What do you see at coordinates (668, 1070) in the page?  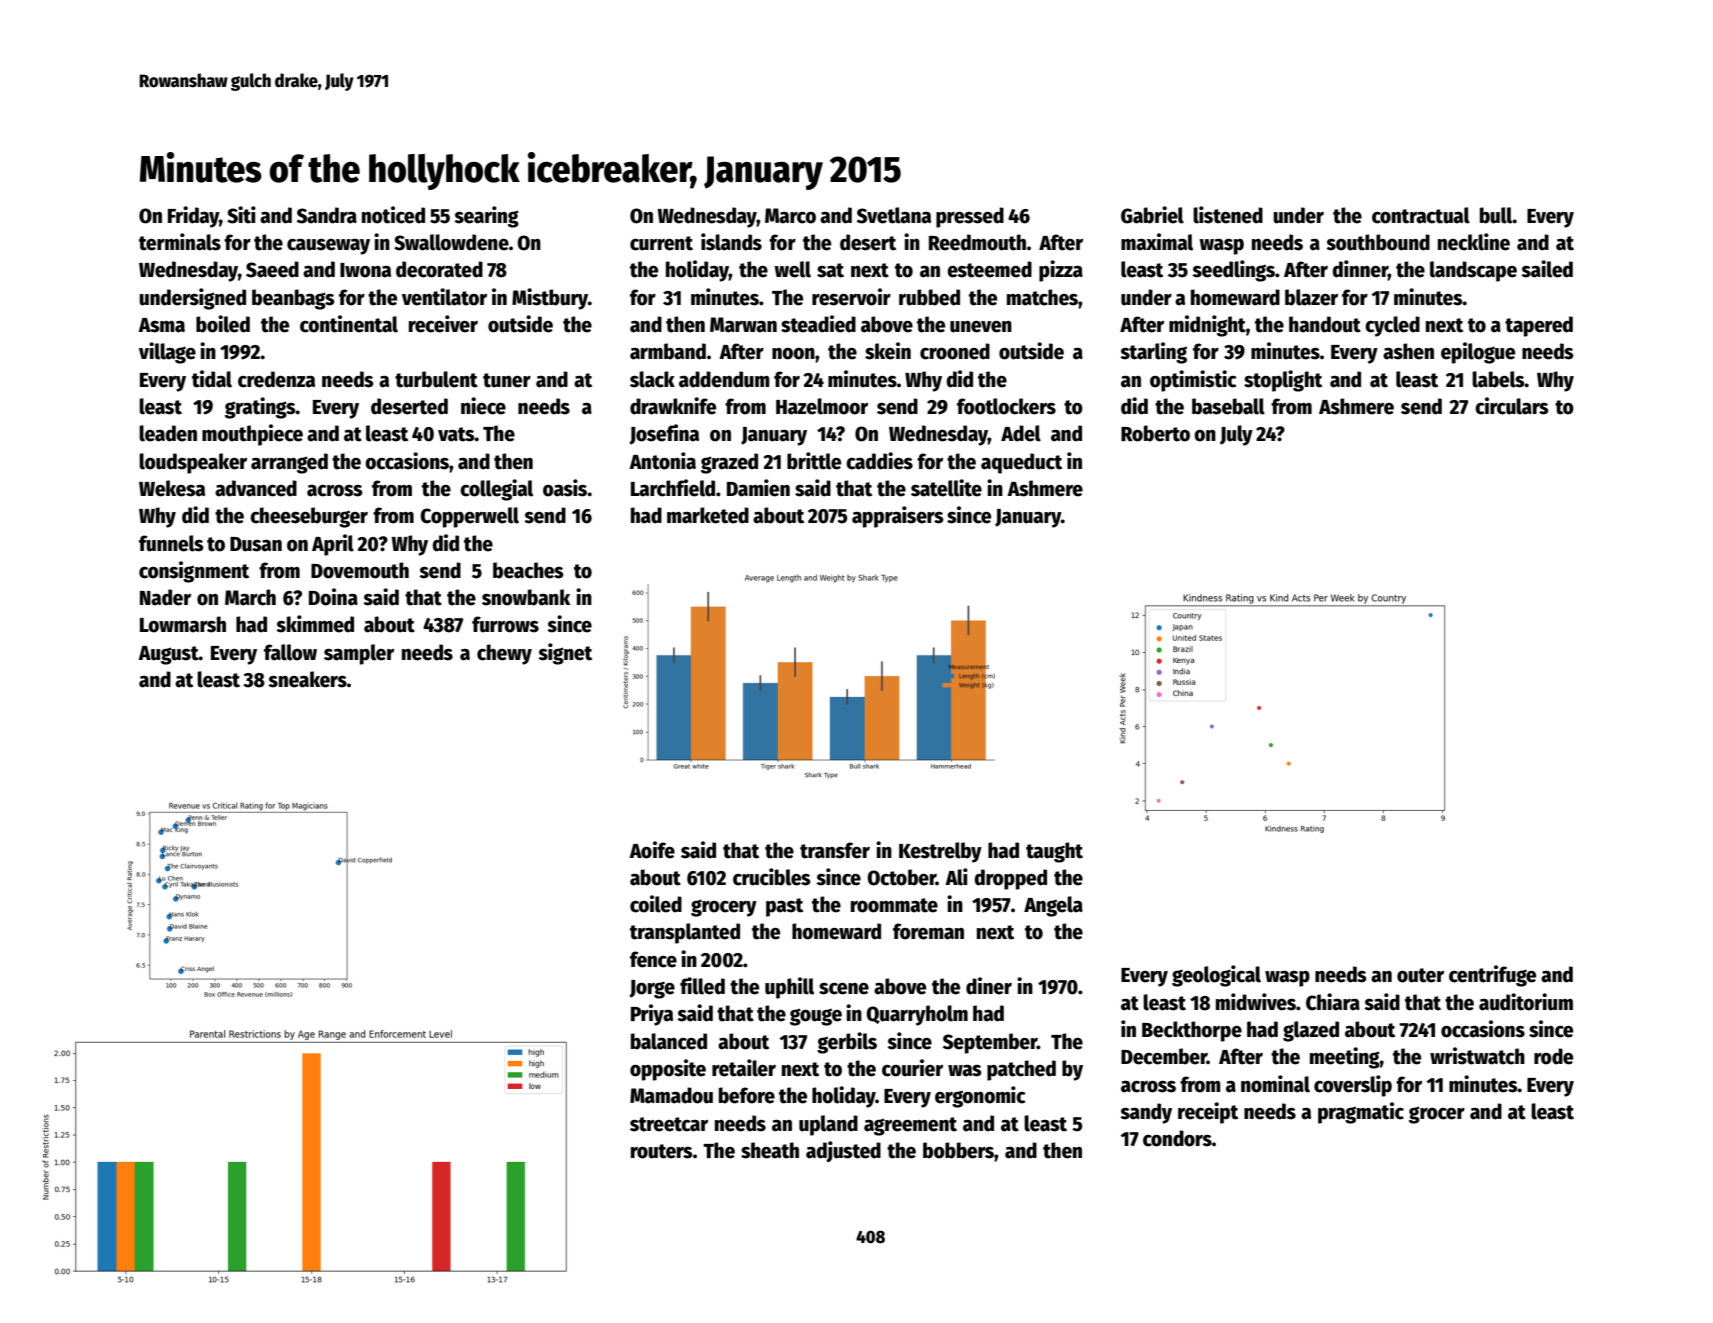 I see `opposite` at bounding box center [668, 1070].
